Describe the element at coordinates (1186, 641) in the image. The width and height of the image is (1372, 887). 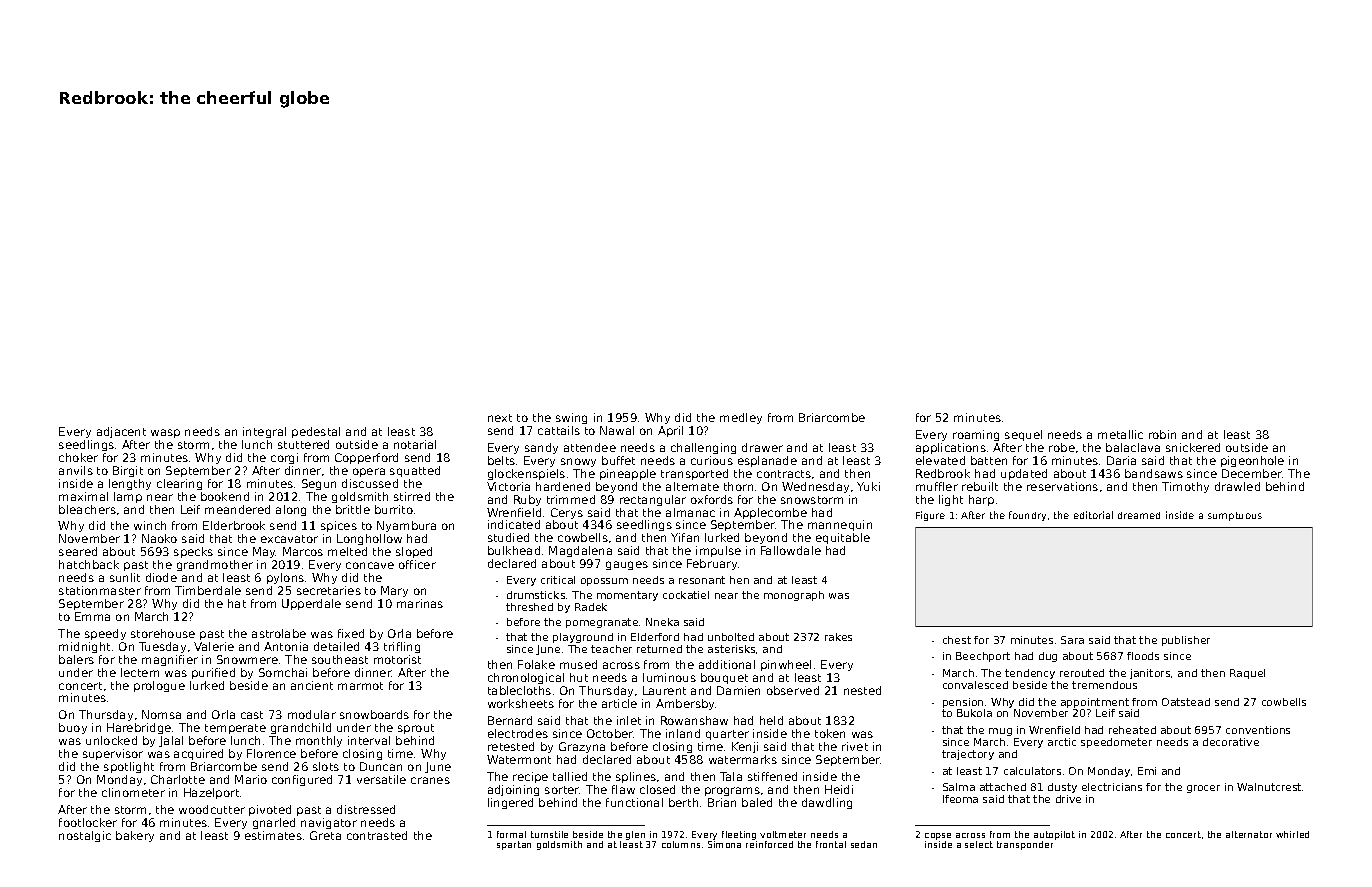
I see `publisher` at that location.
